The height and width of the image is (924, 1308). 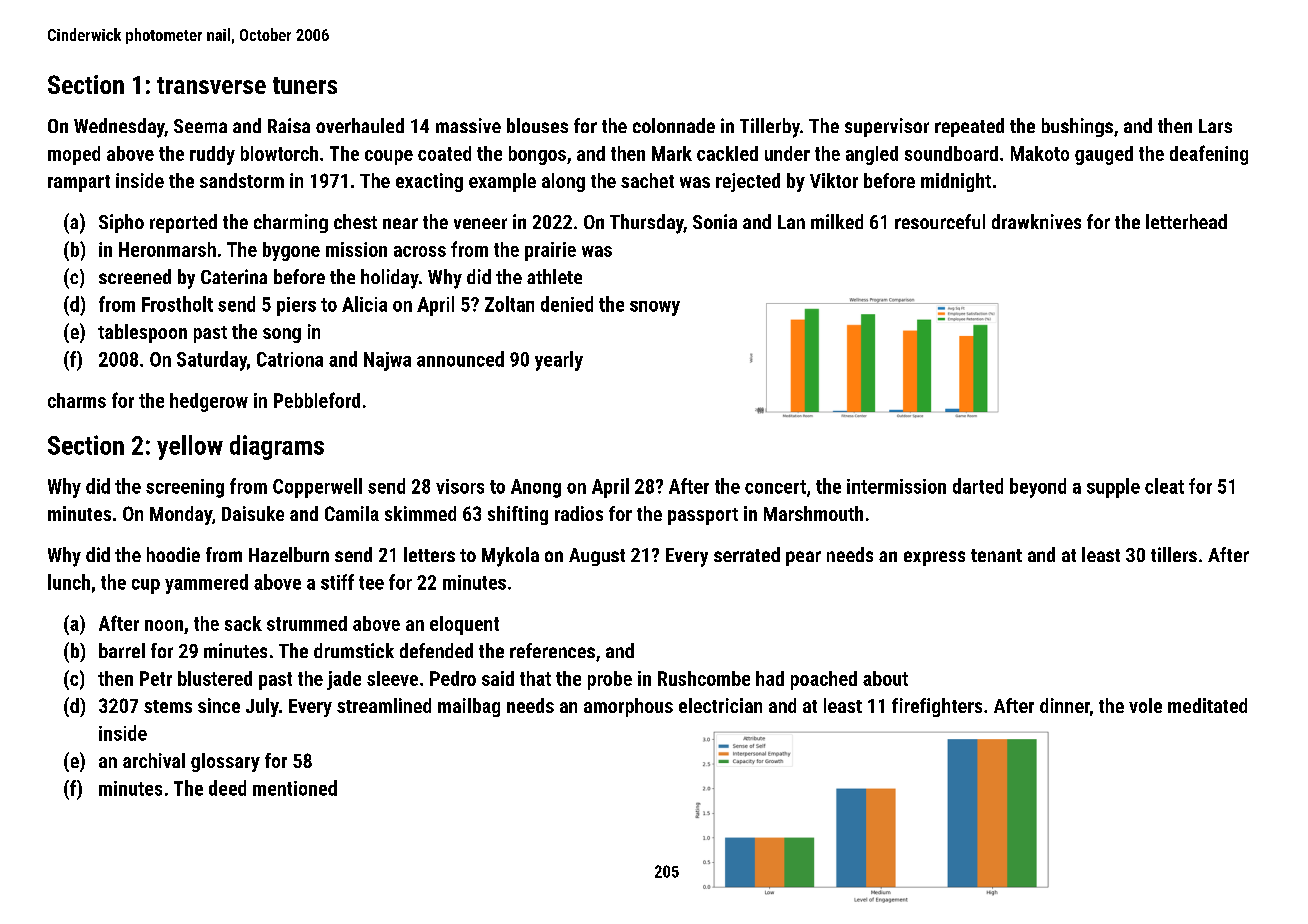 I want to click on deed, so click(x=227, y=788).
